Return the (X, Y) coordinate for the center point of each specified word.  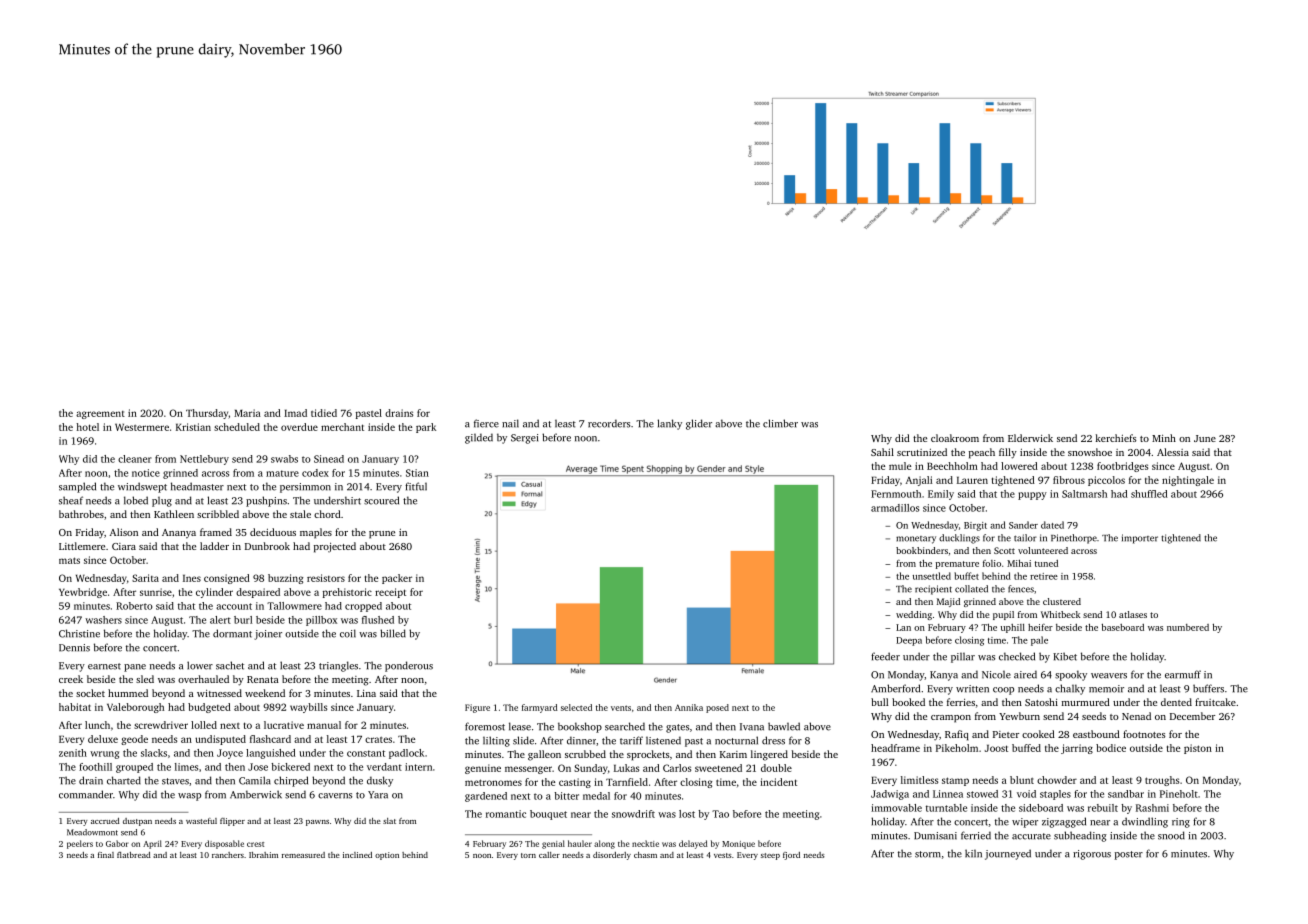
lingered (769, 755)
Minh (1164, 438)
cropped (363, 607)
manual (324, 725)
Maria (247, 413)
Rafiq (956, 735)
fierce (486, 423)
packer (397, 579)
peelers (80, 844)
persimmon (305, 488)
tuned (1046, 563)
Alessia (1173, 452)
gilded (479, 438)
